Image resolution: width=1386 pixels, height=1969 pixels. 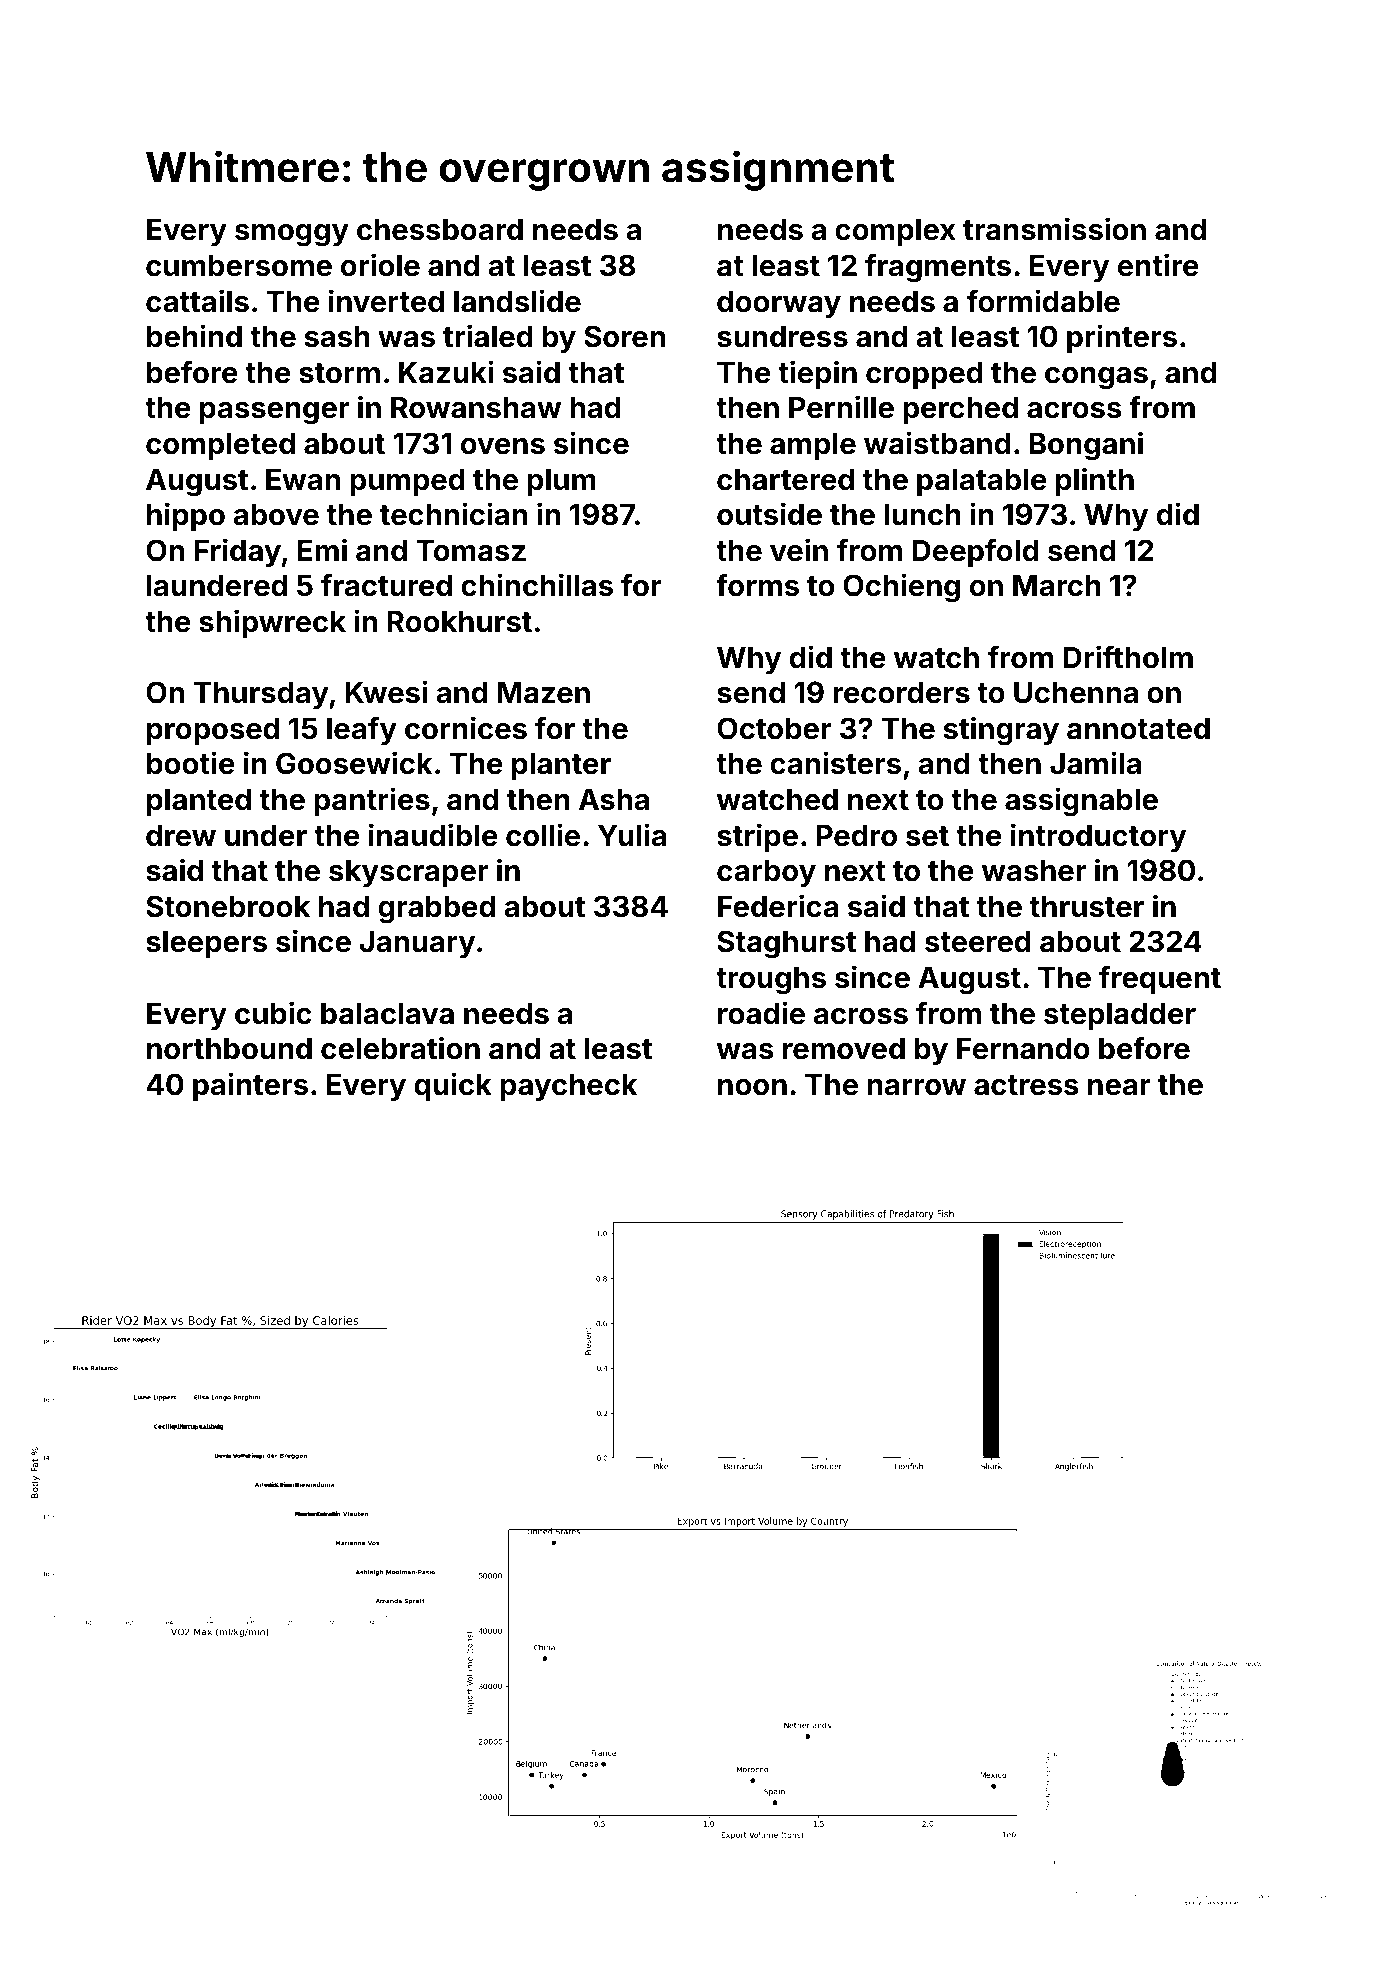 I want to click on hippo, so click(x=186, y=516).
